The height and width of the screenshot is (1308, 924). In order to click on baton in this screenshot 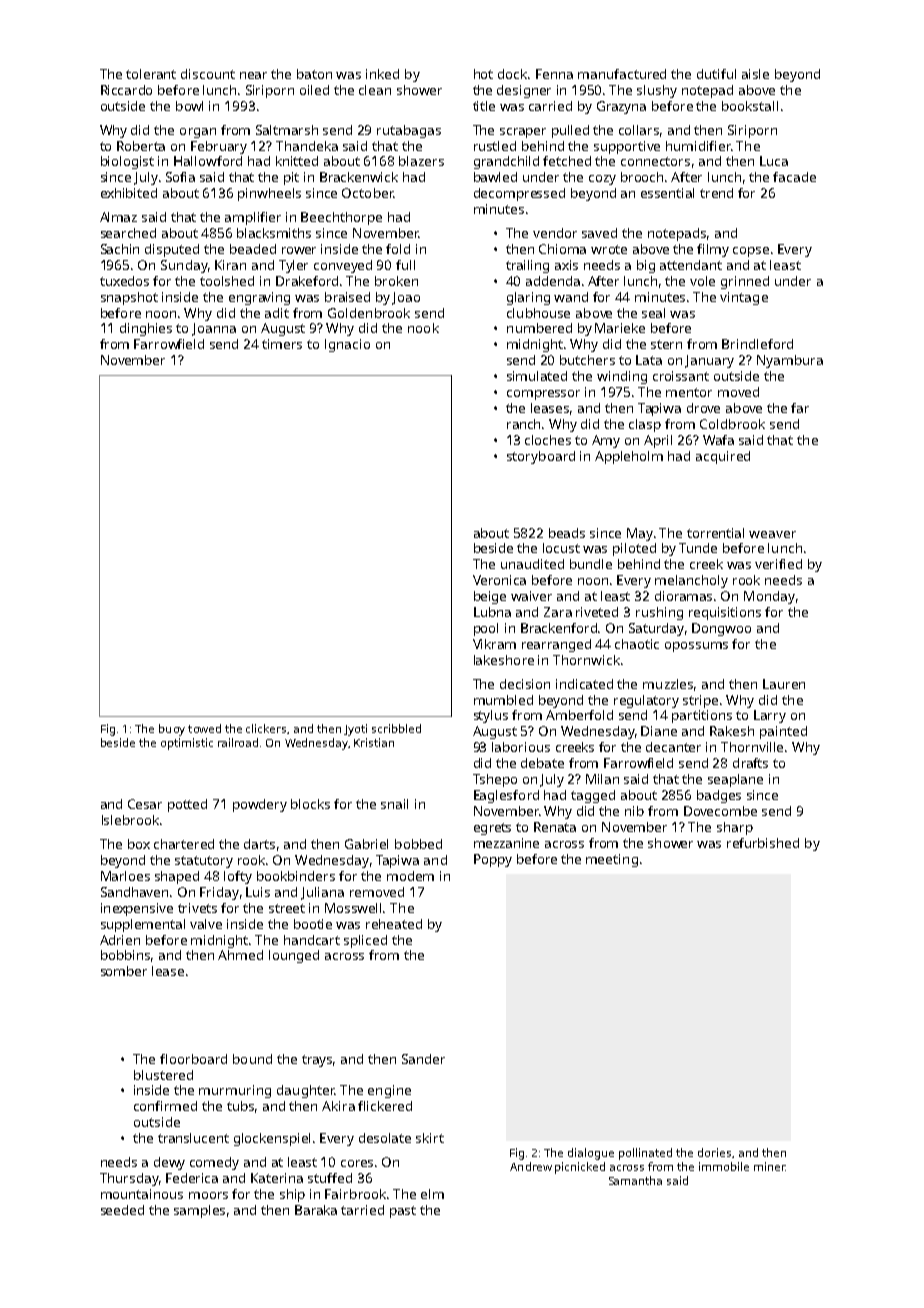, I will do `click(314, 74)`.
